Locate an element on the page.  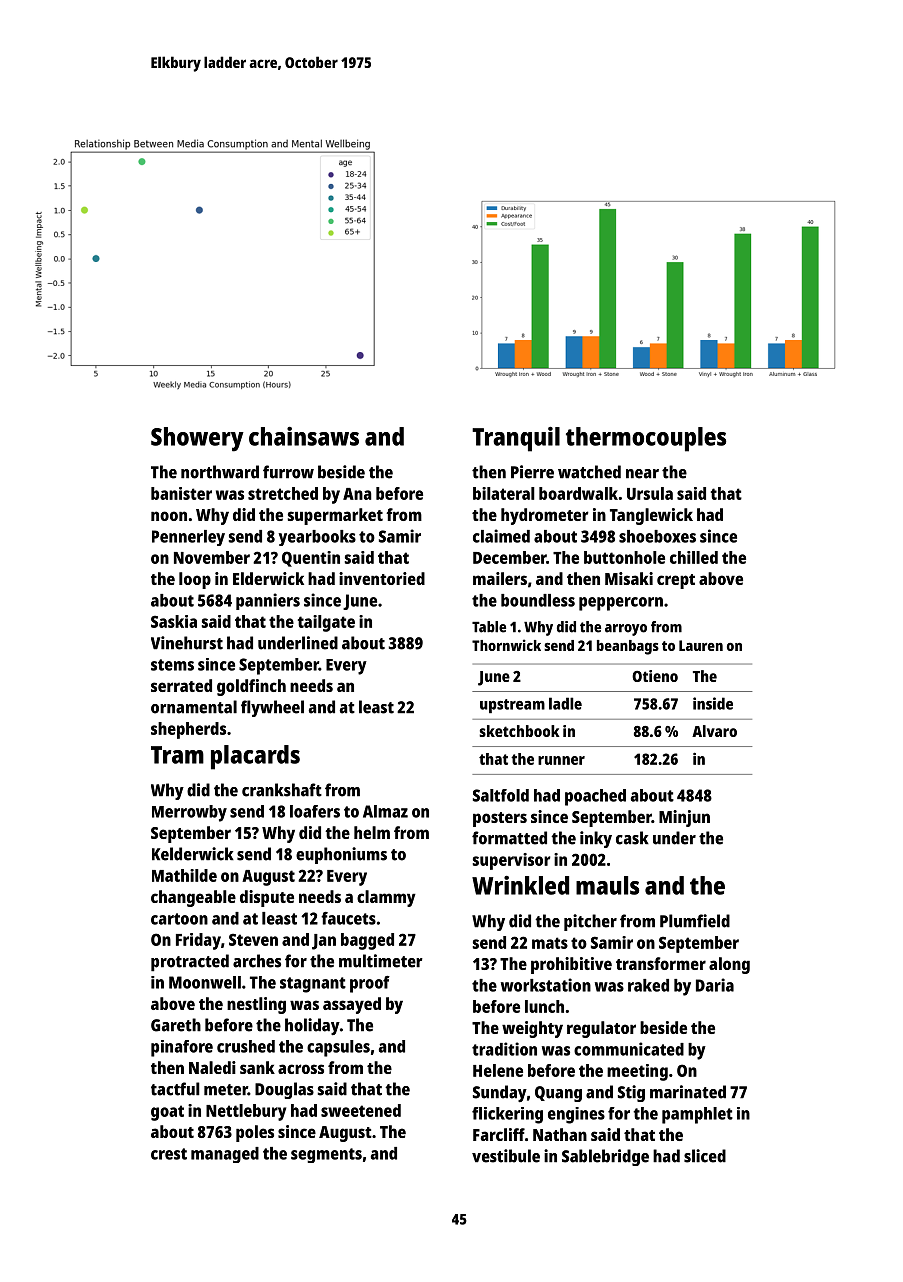
banister is located at coordinates (181, 493).
